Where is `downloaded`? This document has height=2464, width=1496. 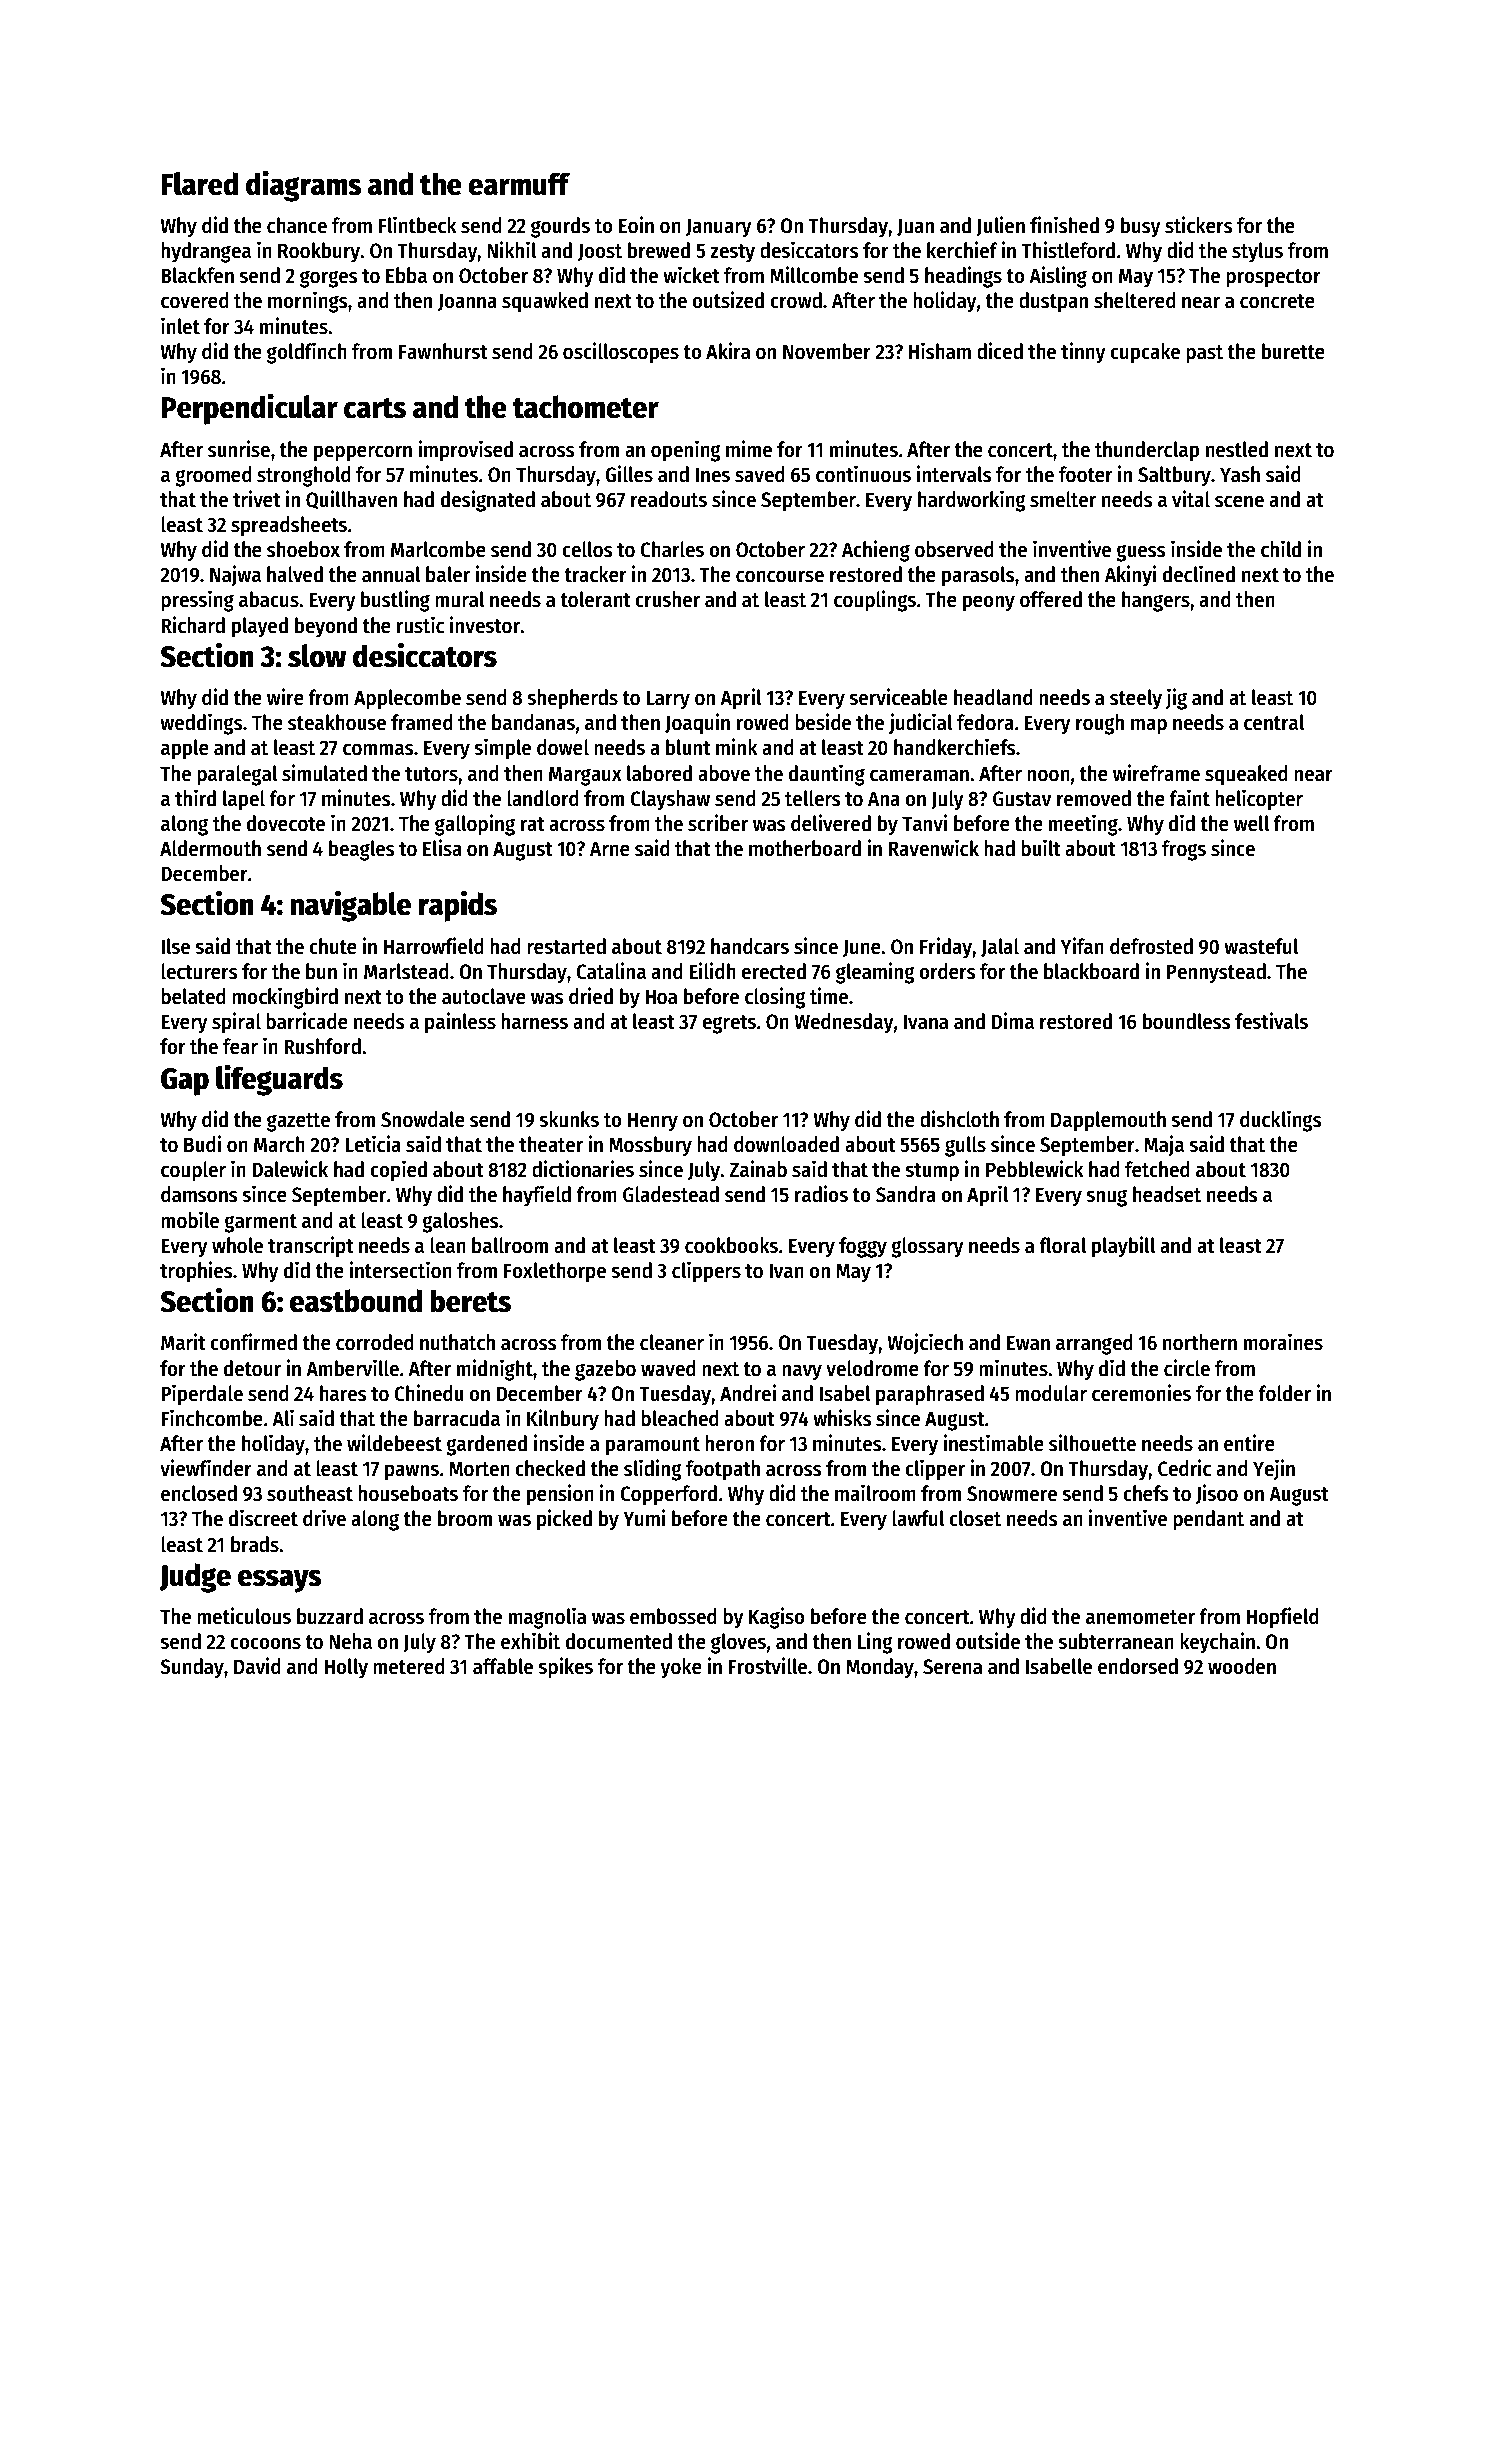
downloaded is located at coordinates (786, 1144).
